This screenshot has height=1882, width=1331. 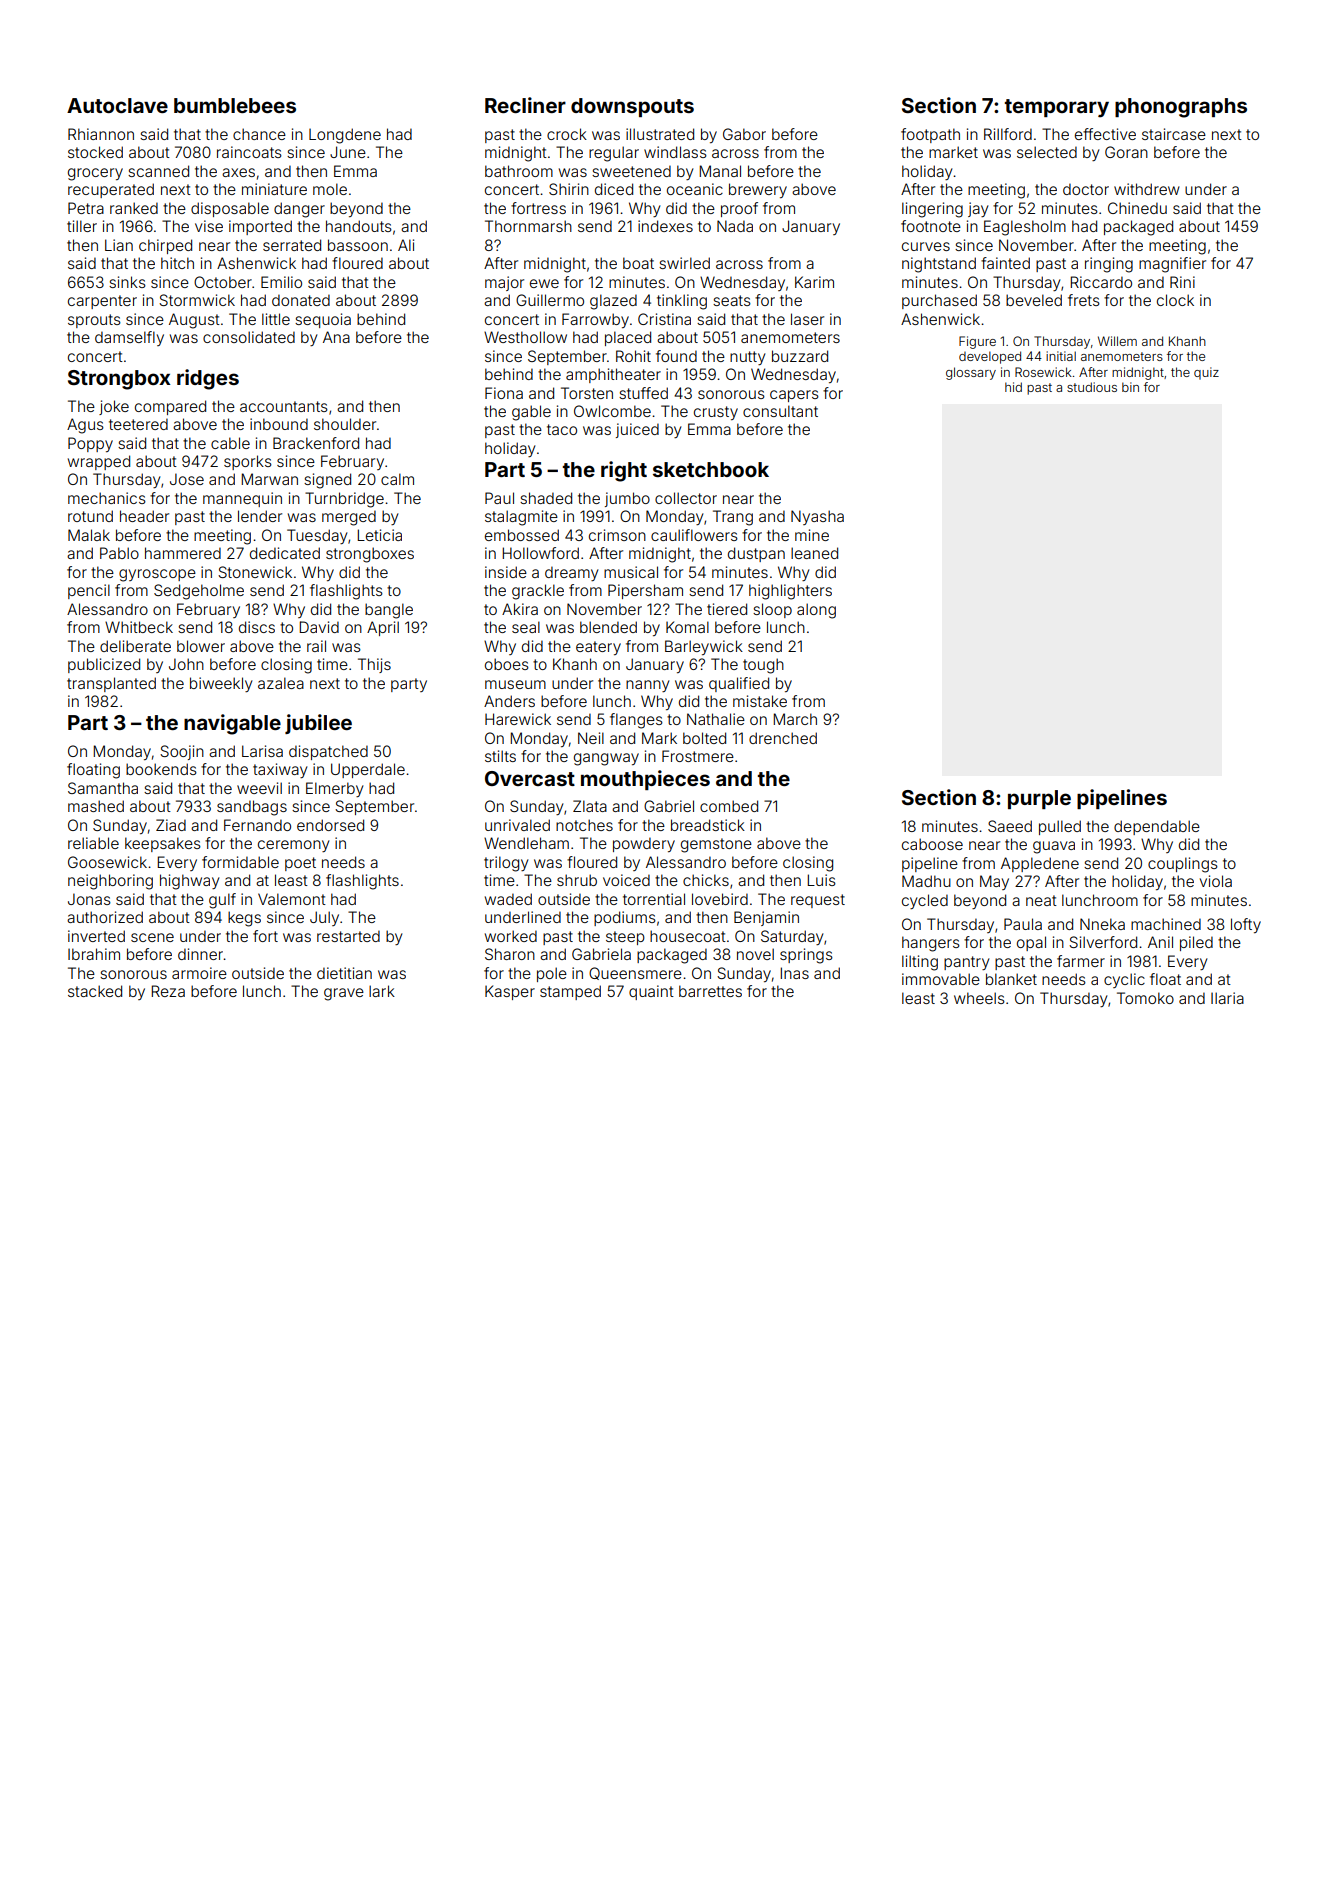 What do you see at coordinates (758, 190) in the screenshot?
I see `brewery` at bounding box center [758, 190].
